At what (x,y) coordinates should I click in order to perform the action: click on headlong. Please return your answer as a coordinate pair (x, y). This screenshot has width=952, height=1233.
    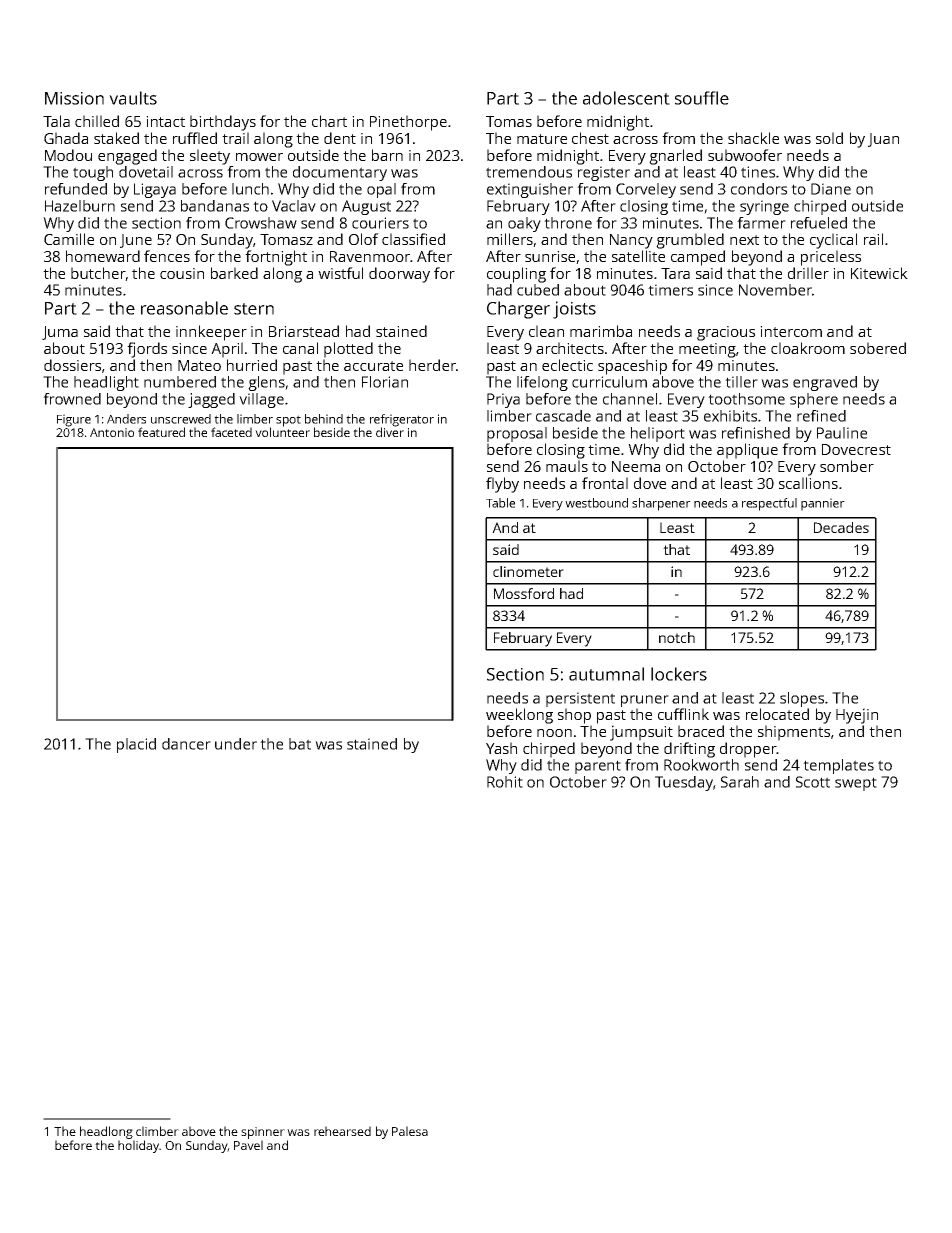
    Looking at the image, I should click on (106, 1132).
